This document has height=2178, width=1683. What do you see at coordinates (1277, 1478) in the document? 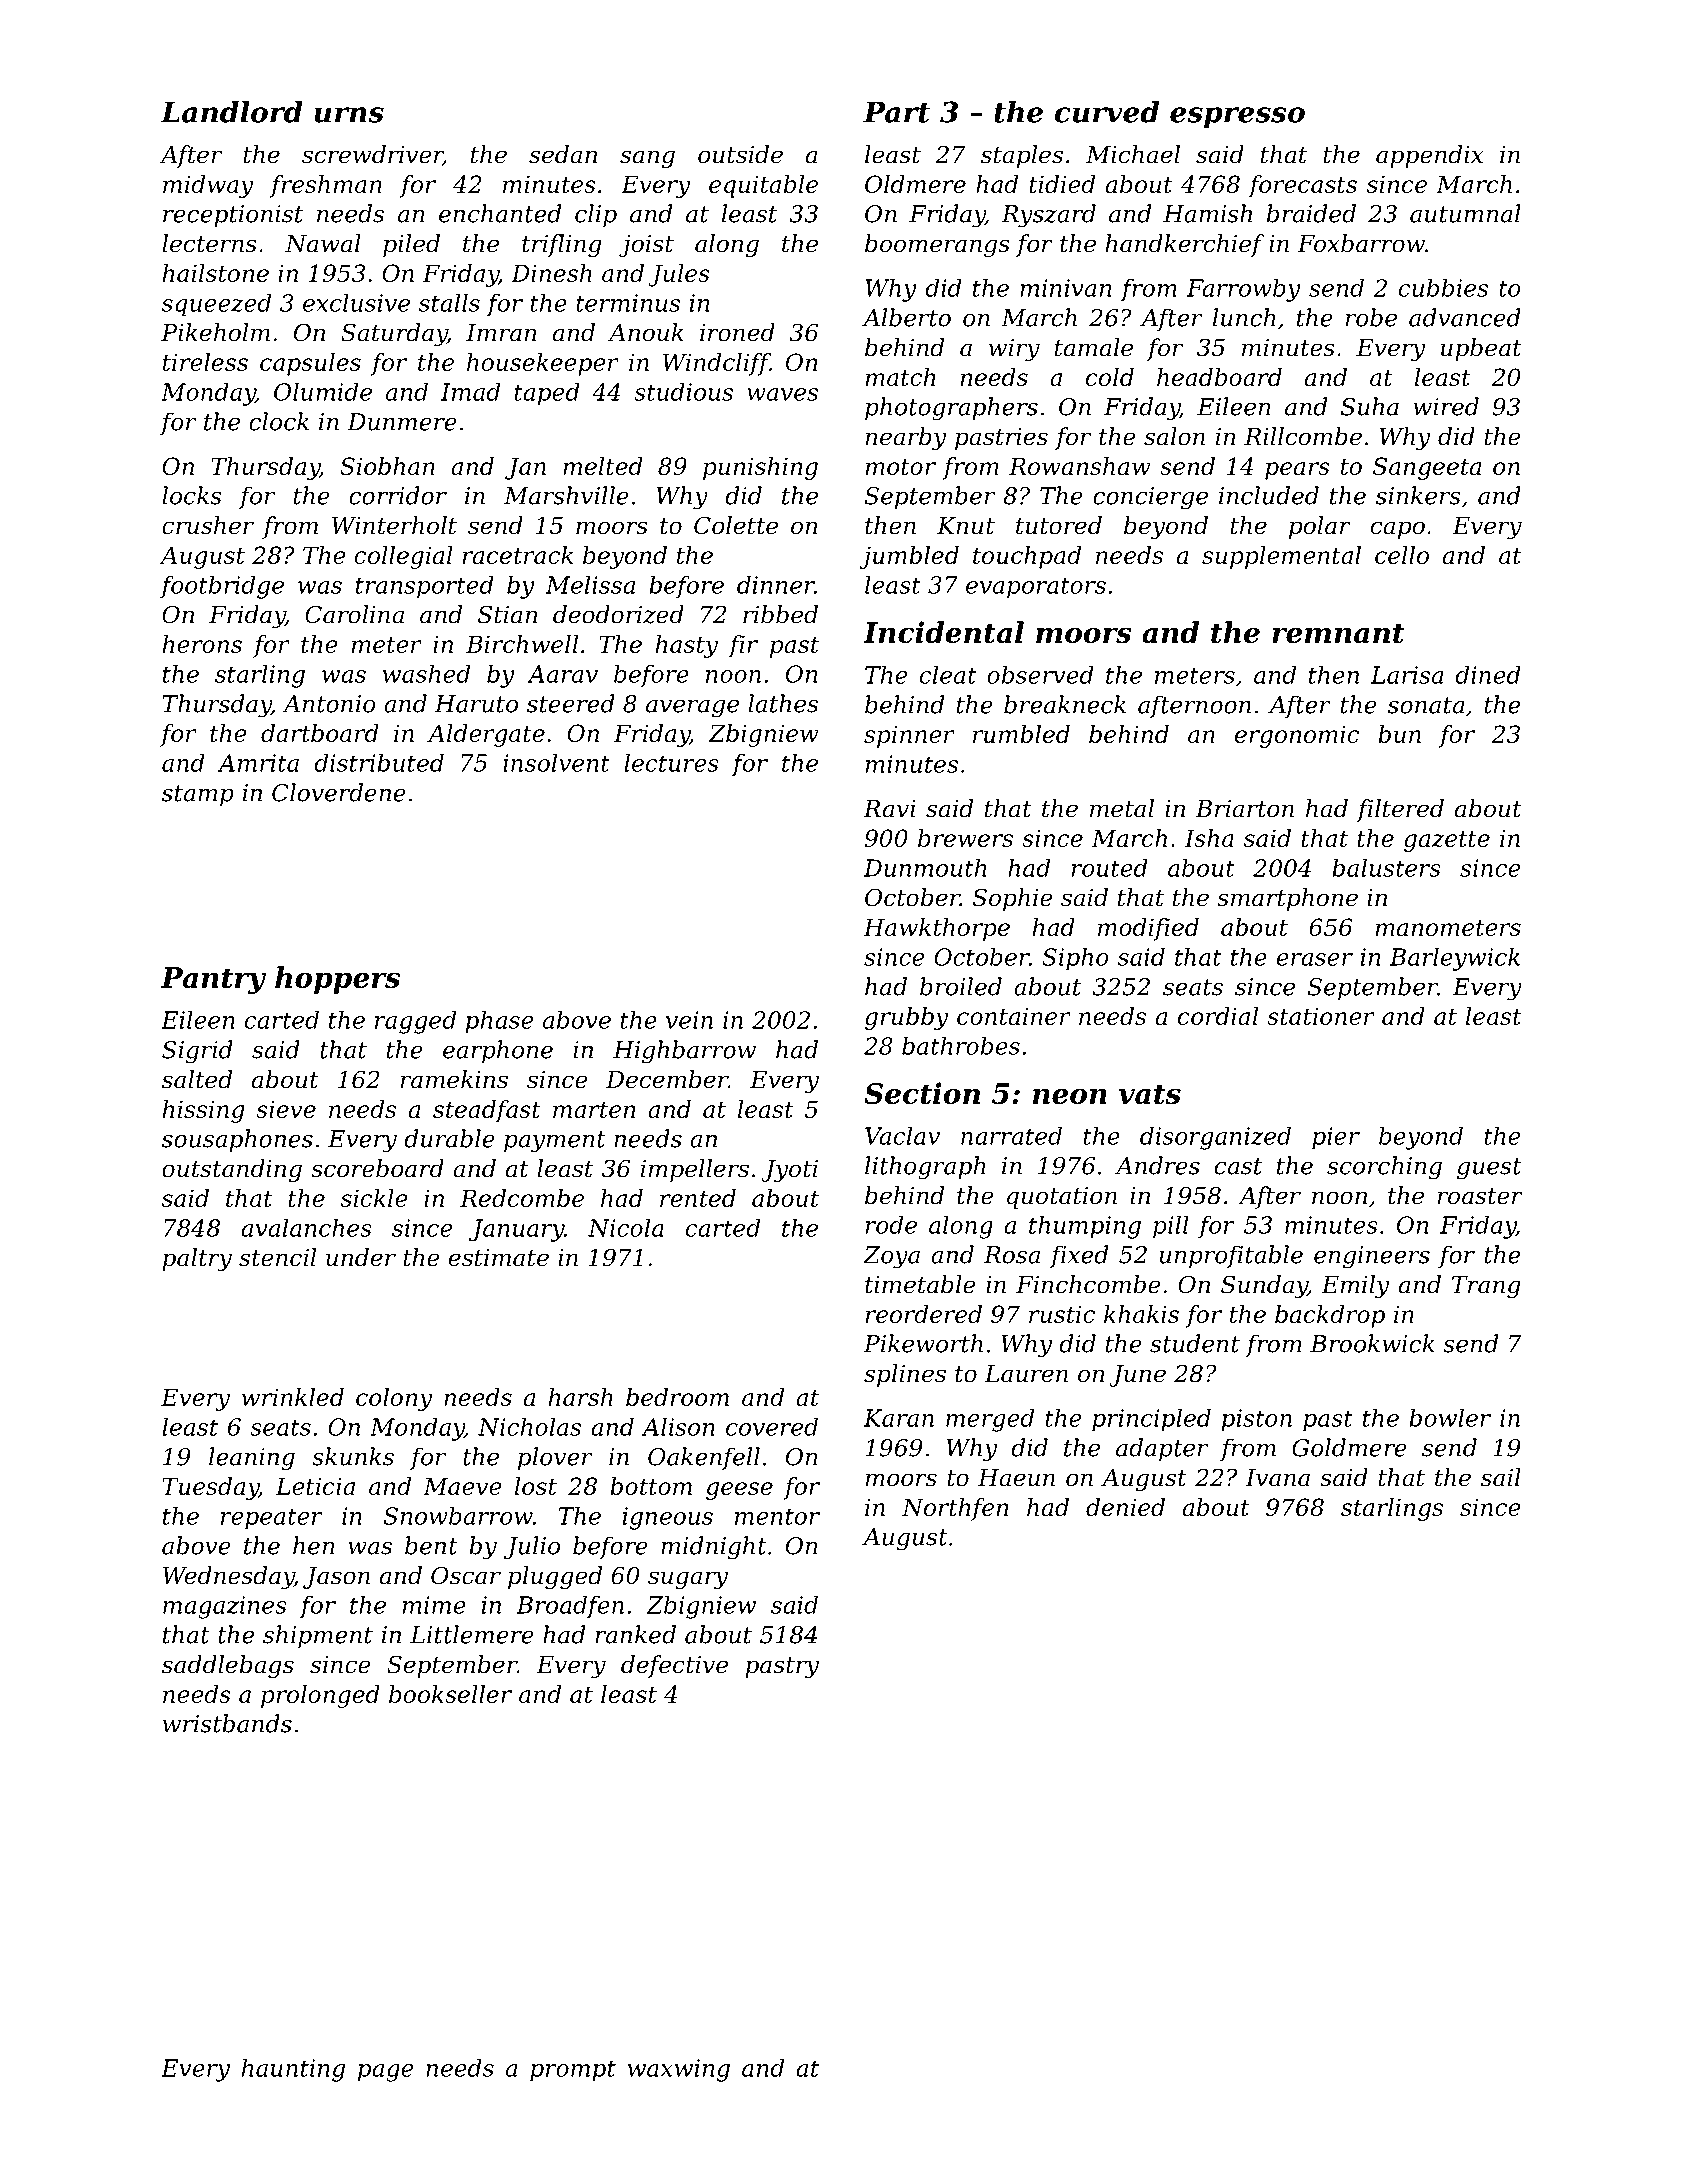
I see `Ivana` at bounding box center [1277, 1478].
